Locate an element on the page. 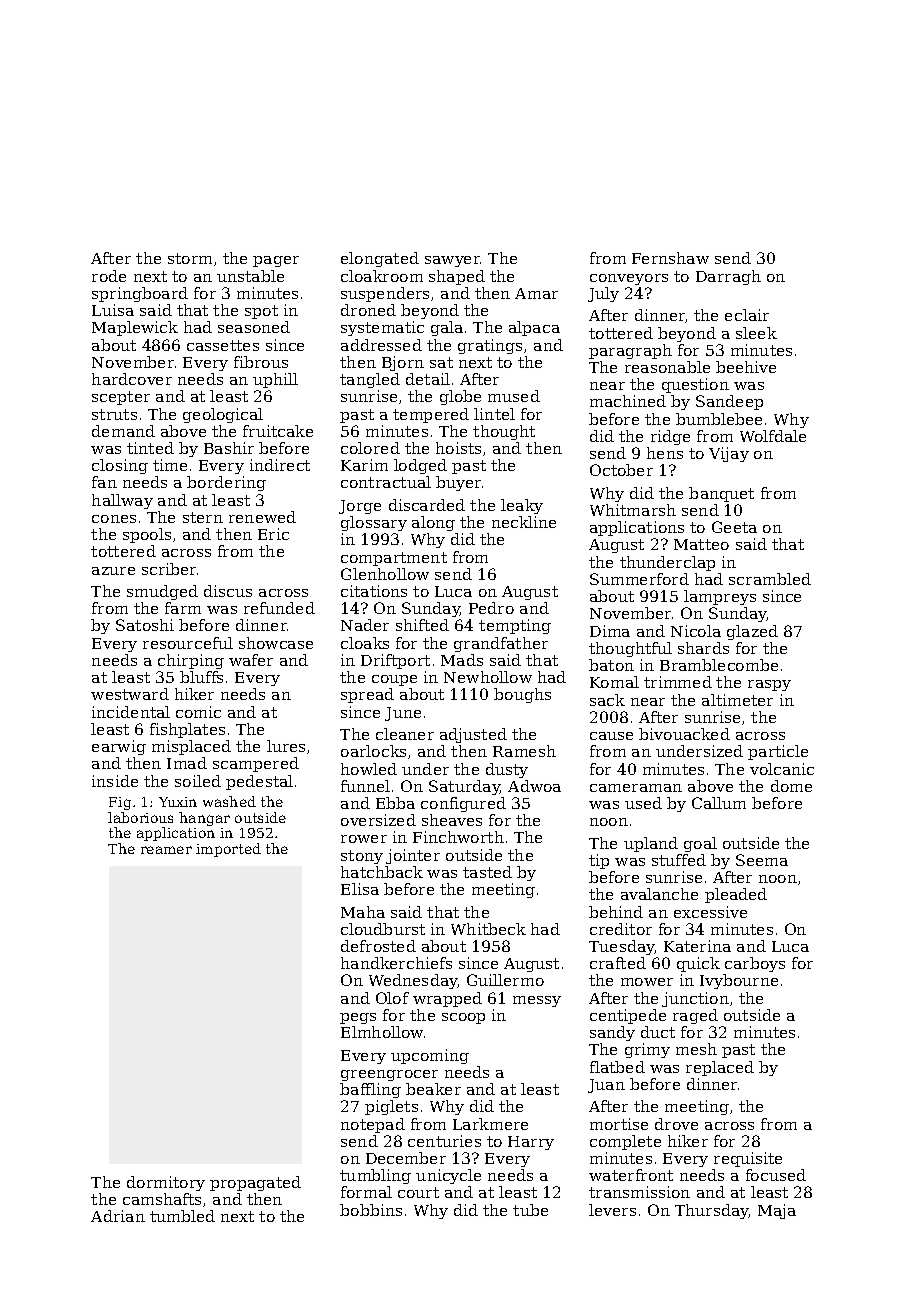 This page has width=908, height=1316. eclair is located at coordinates (747, 315).
